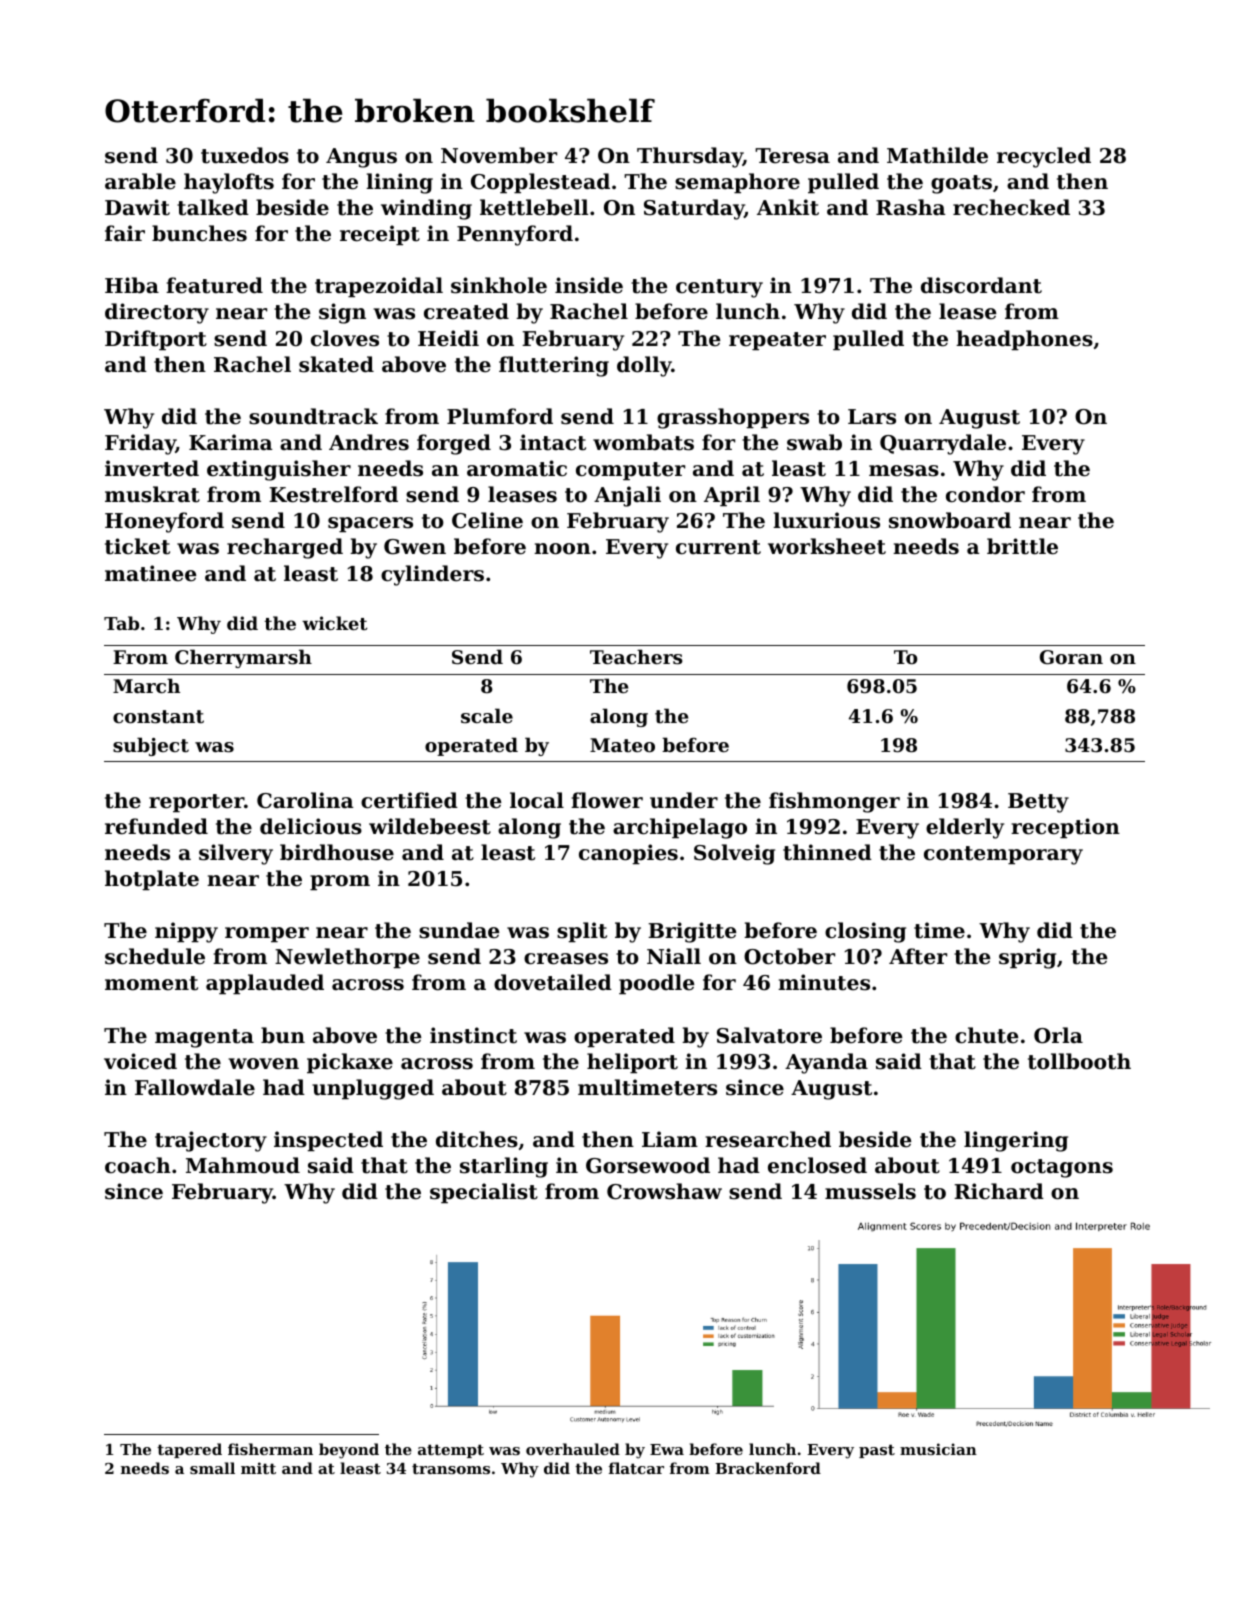 This screenshot has height=1616, width=1249. I want to click on nippy, so click(186, 932).
